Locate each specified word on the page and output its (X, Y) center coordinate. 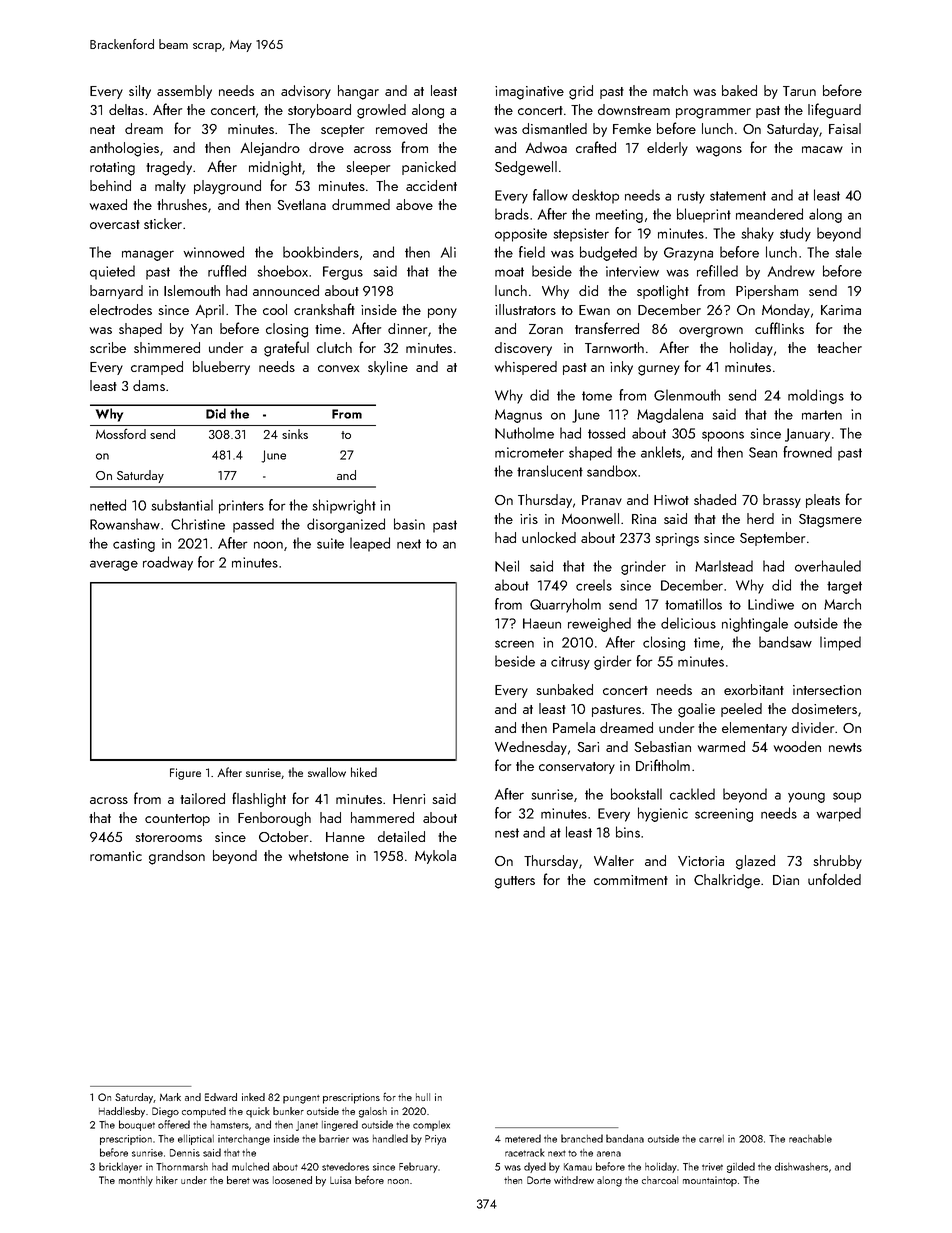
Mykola (435, 857)
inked (253, 1097)
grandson (177, 857)
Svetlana (301, 204)
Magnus (518, 416)
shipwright (344, 506)
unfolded (834, 879)
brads (512, 214)
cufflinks (779, 328)
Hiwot (671, 500)
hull (423, 1097)
